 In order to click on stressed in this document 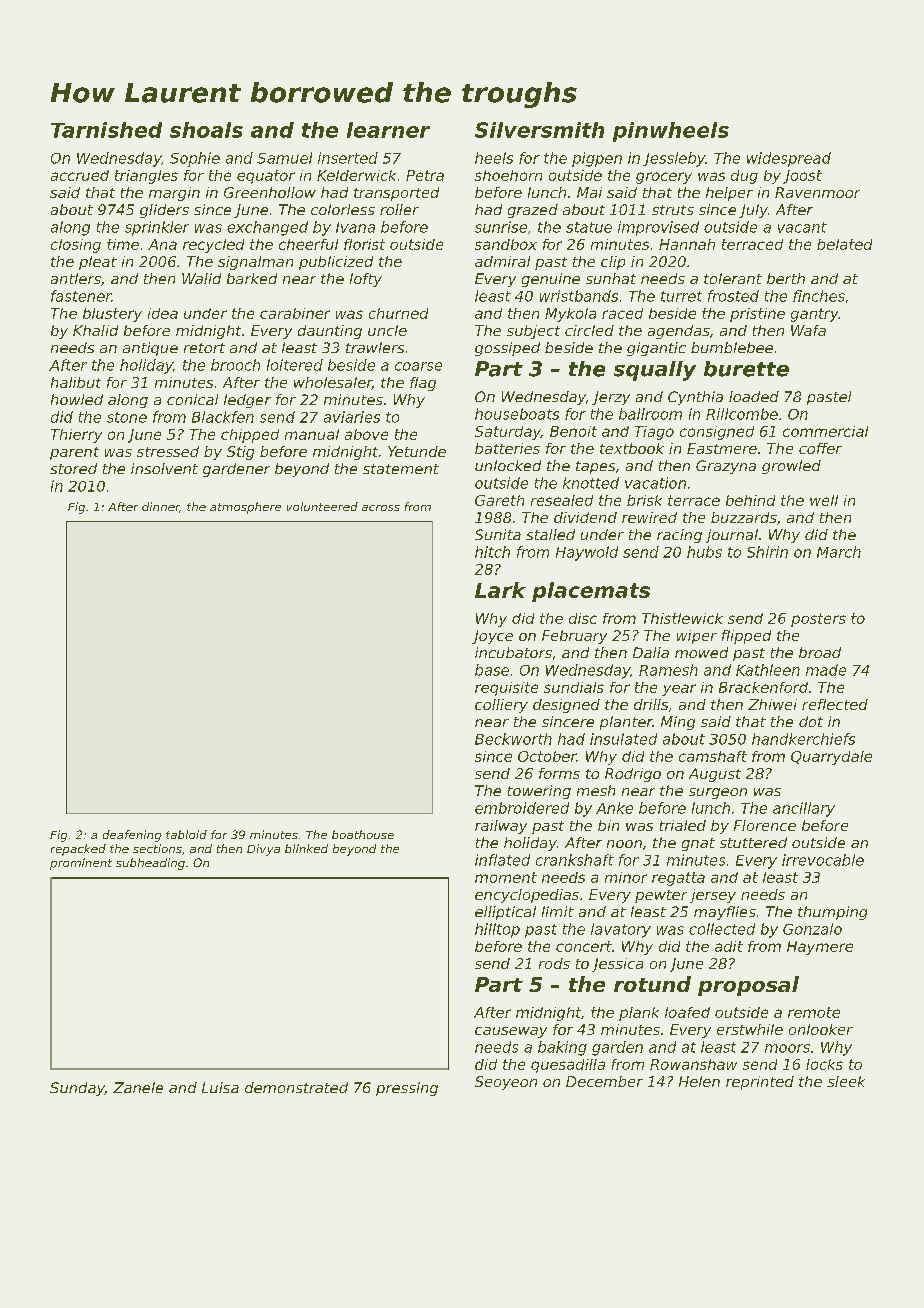, I will do `click(168, 451)`.
